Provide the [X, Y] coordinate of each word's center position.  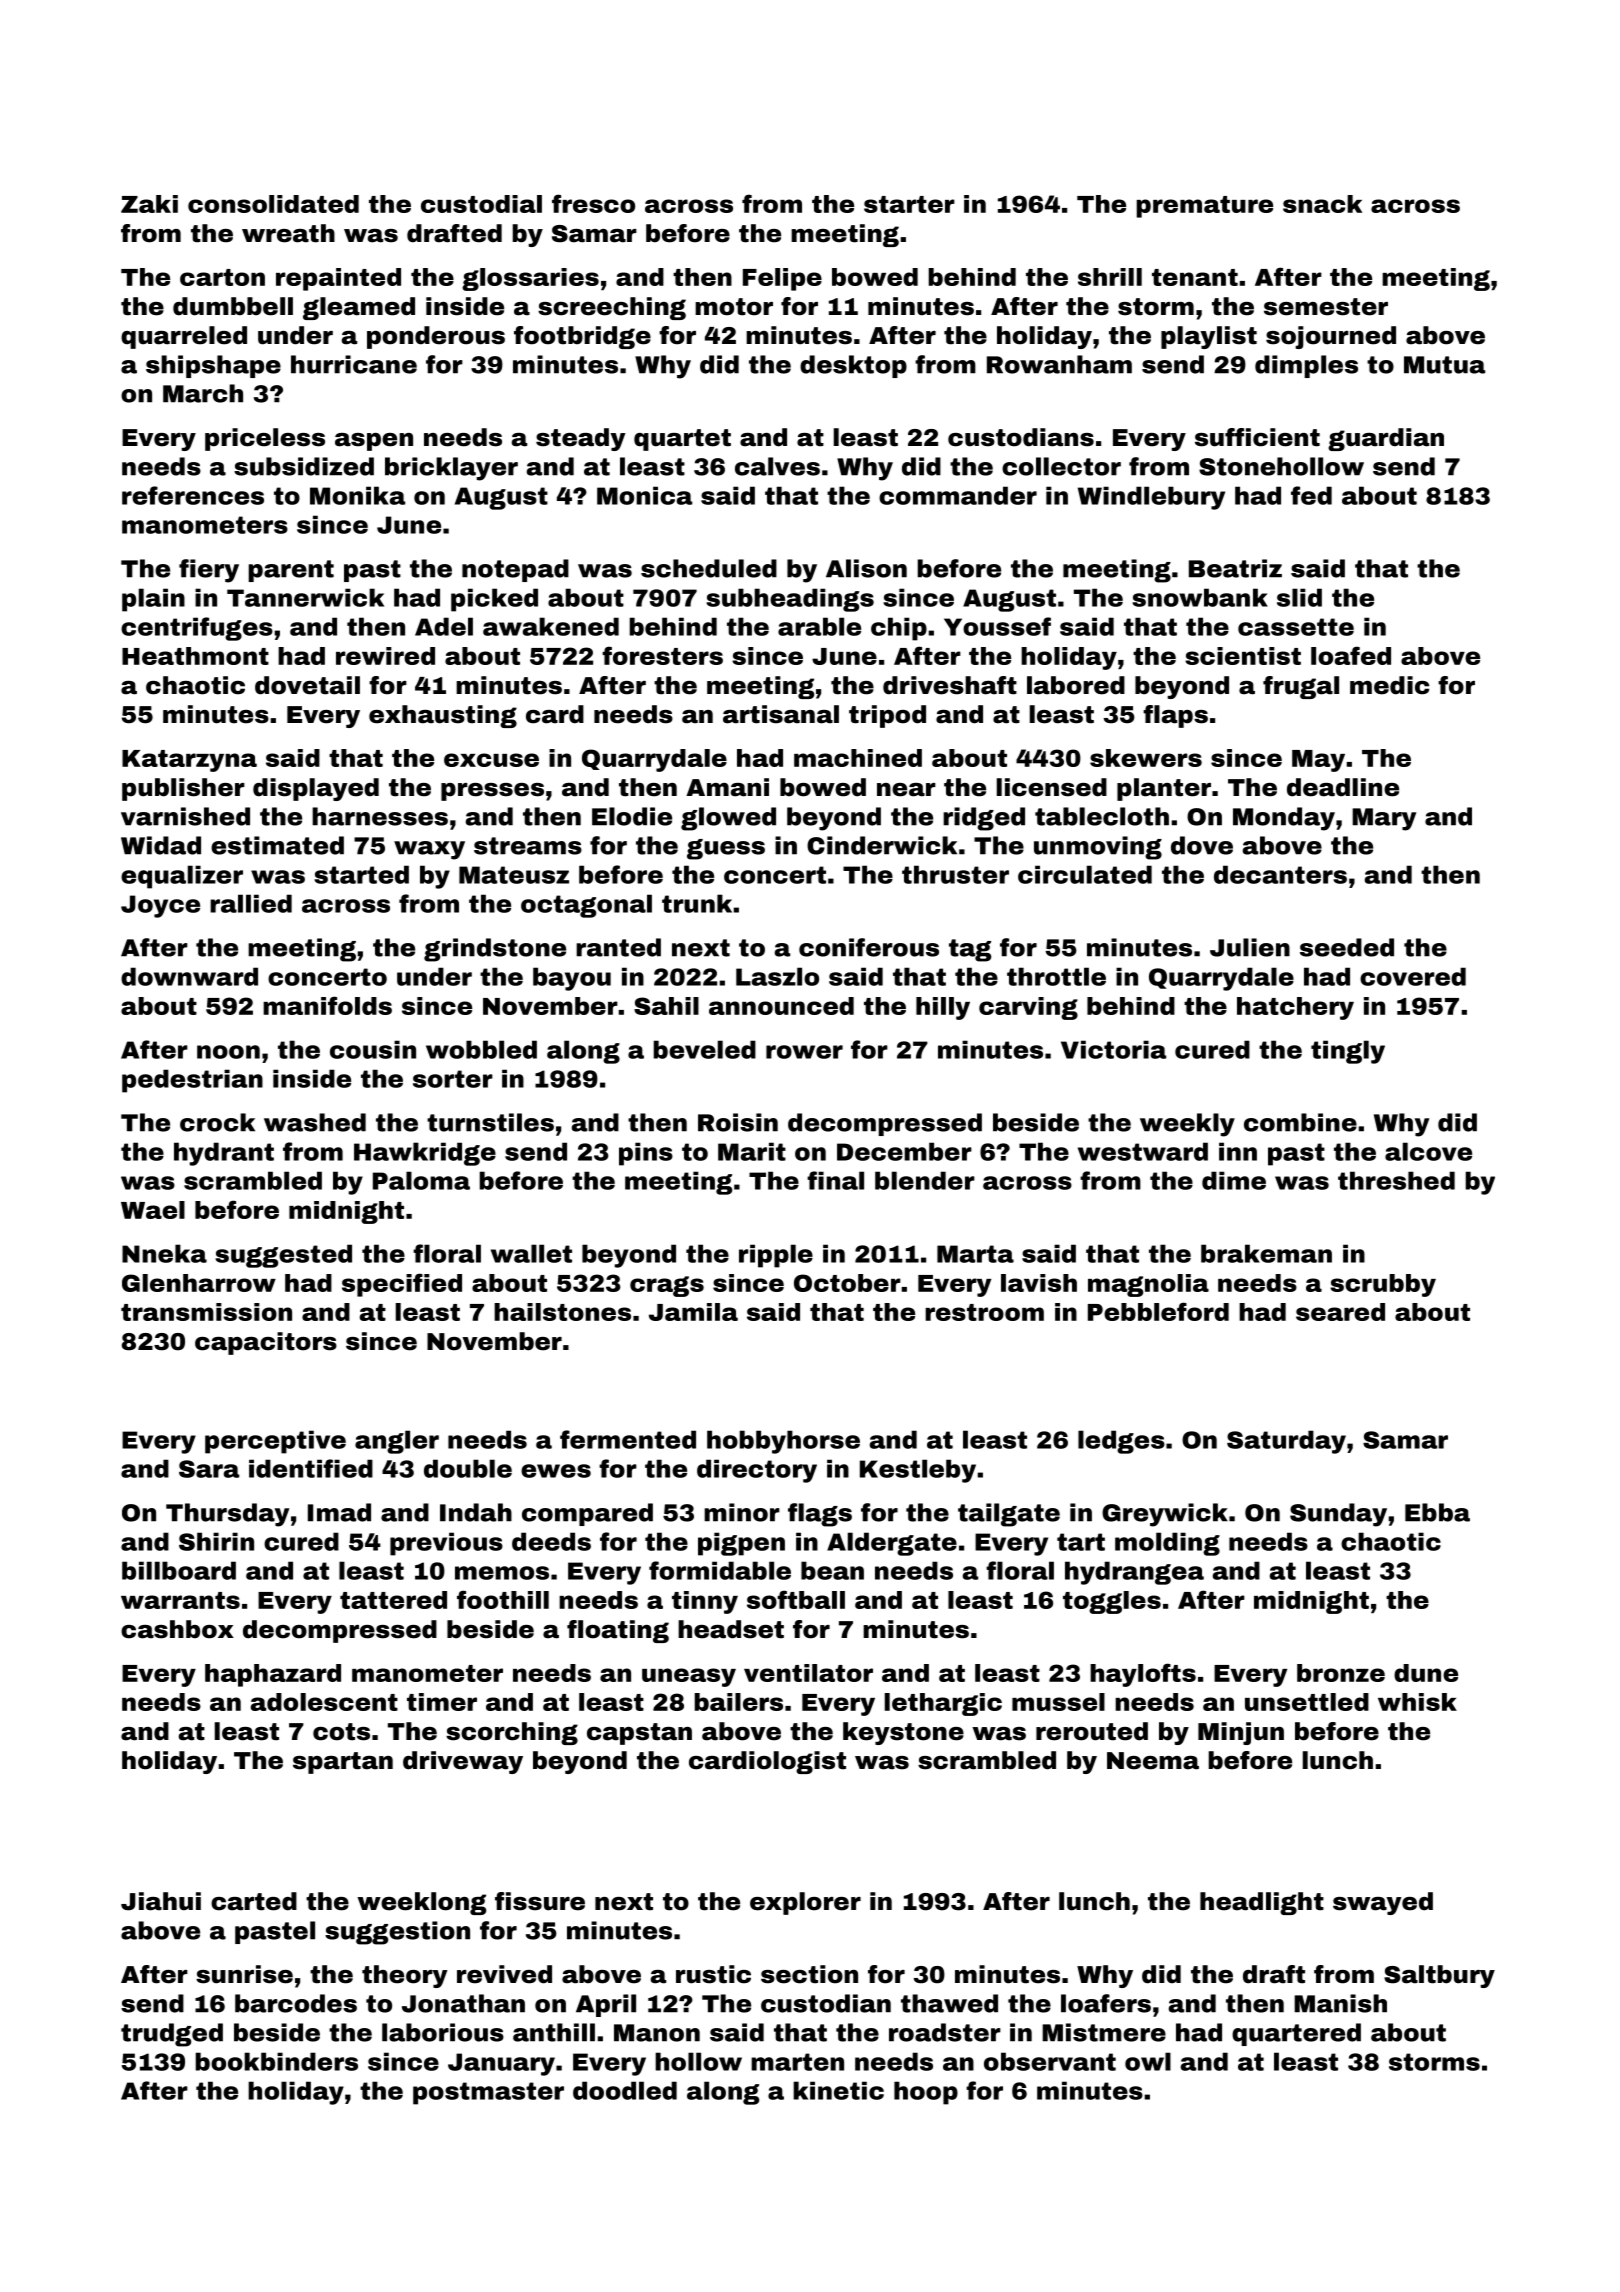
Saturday [1286, 1442]
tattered [393, 1600]
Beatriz [1235, 568]
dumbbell [233, 306]
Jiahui [161, 1901]
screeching [612, 308]
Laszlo [777, 976]
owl [1148, 2061]
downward [189, 976]
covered [1413, 976]
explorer [805, 1903]
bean [832, 1570]
